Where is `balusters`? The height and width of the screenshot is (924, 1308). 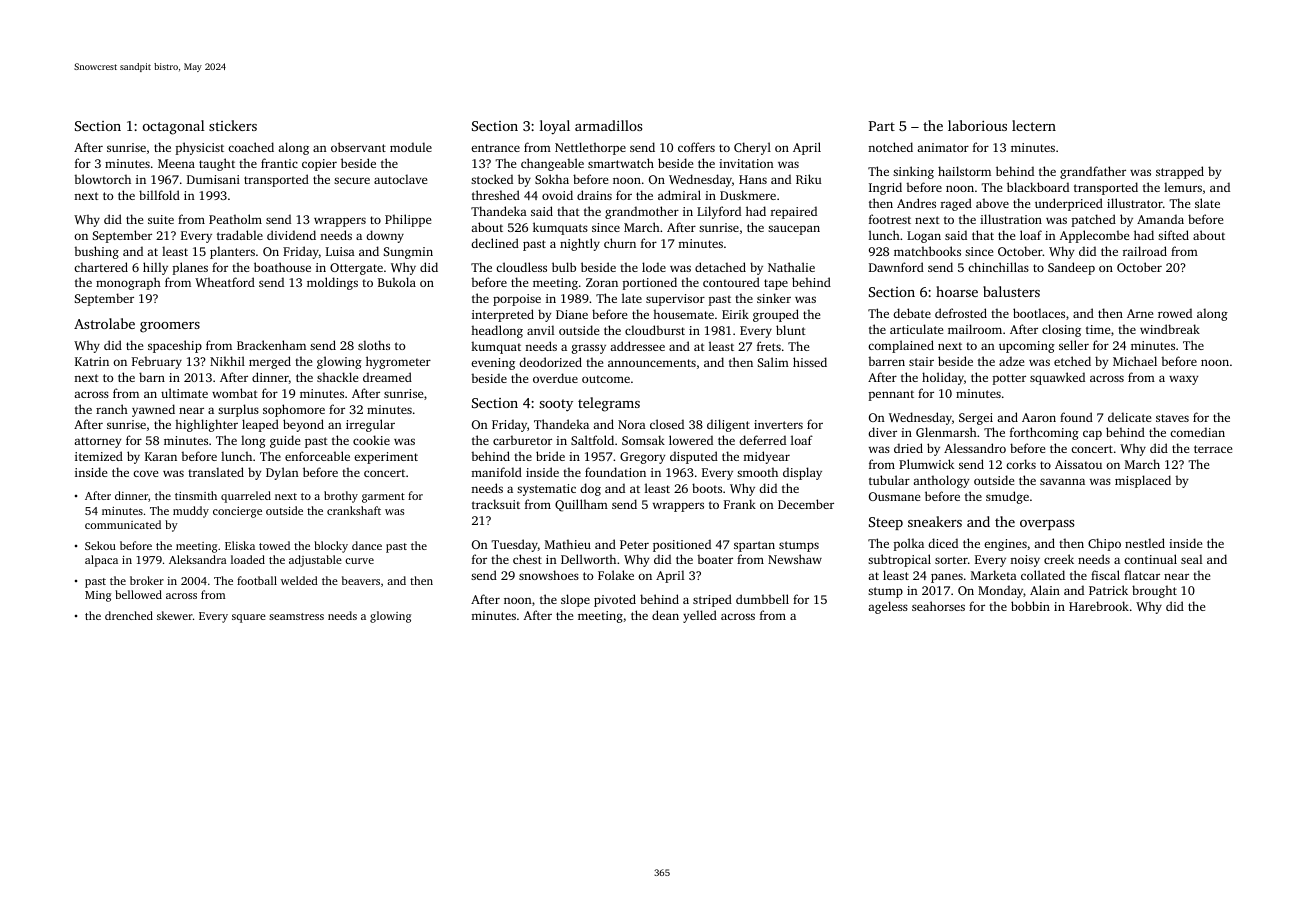 balusters is located at coordinates (1011, 291).
